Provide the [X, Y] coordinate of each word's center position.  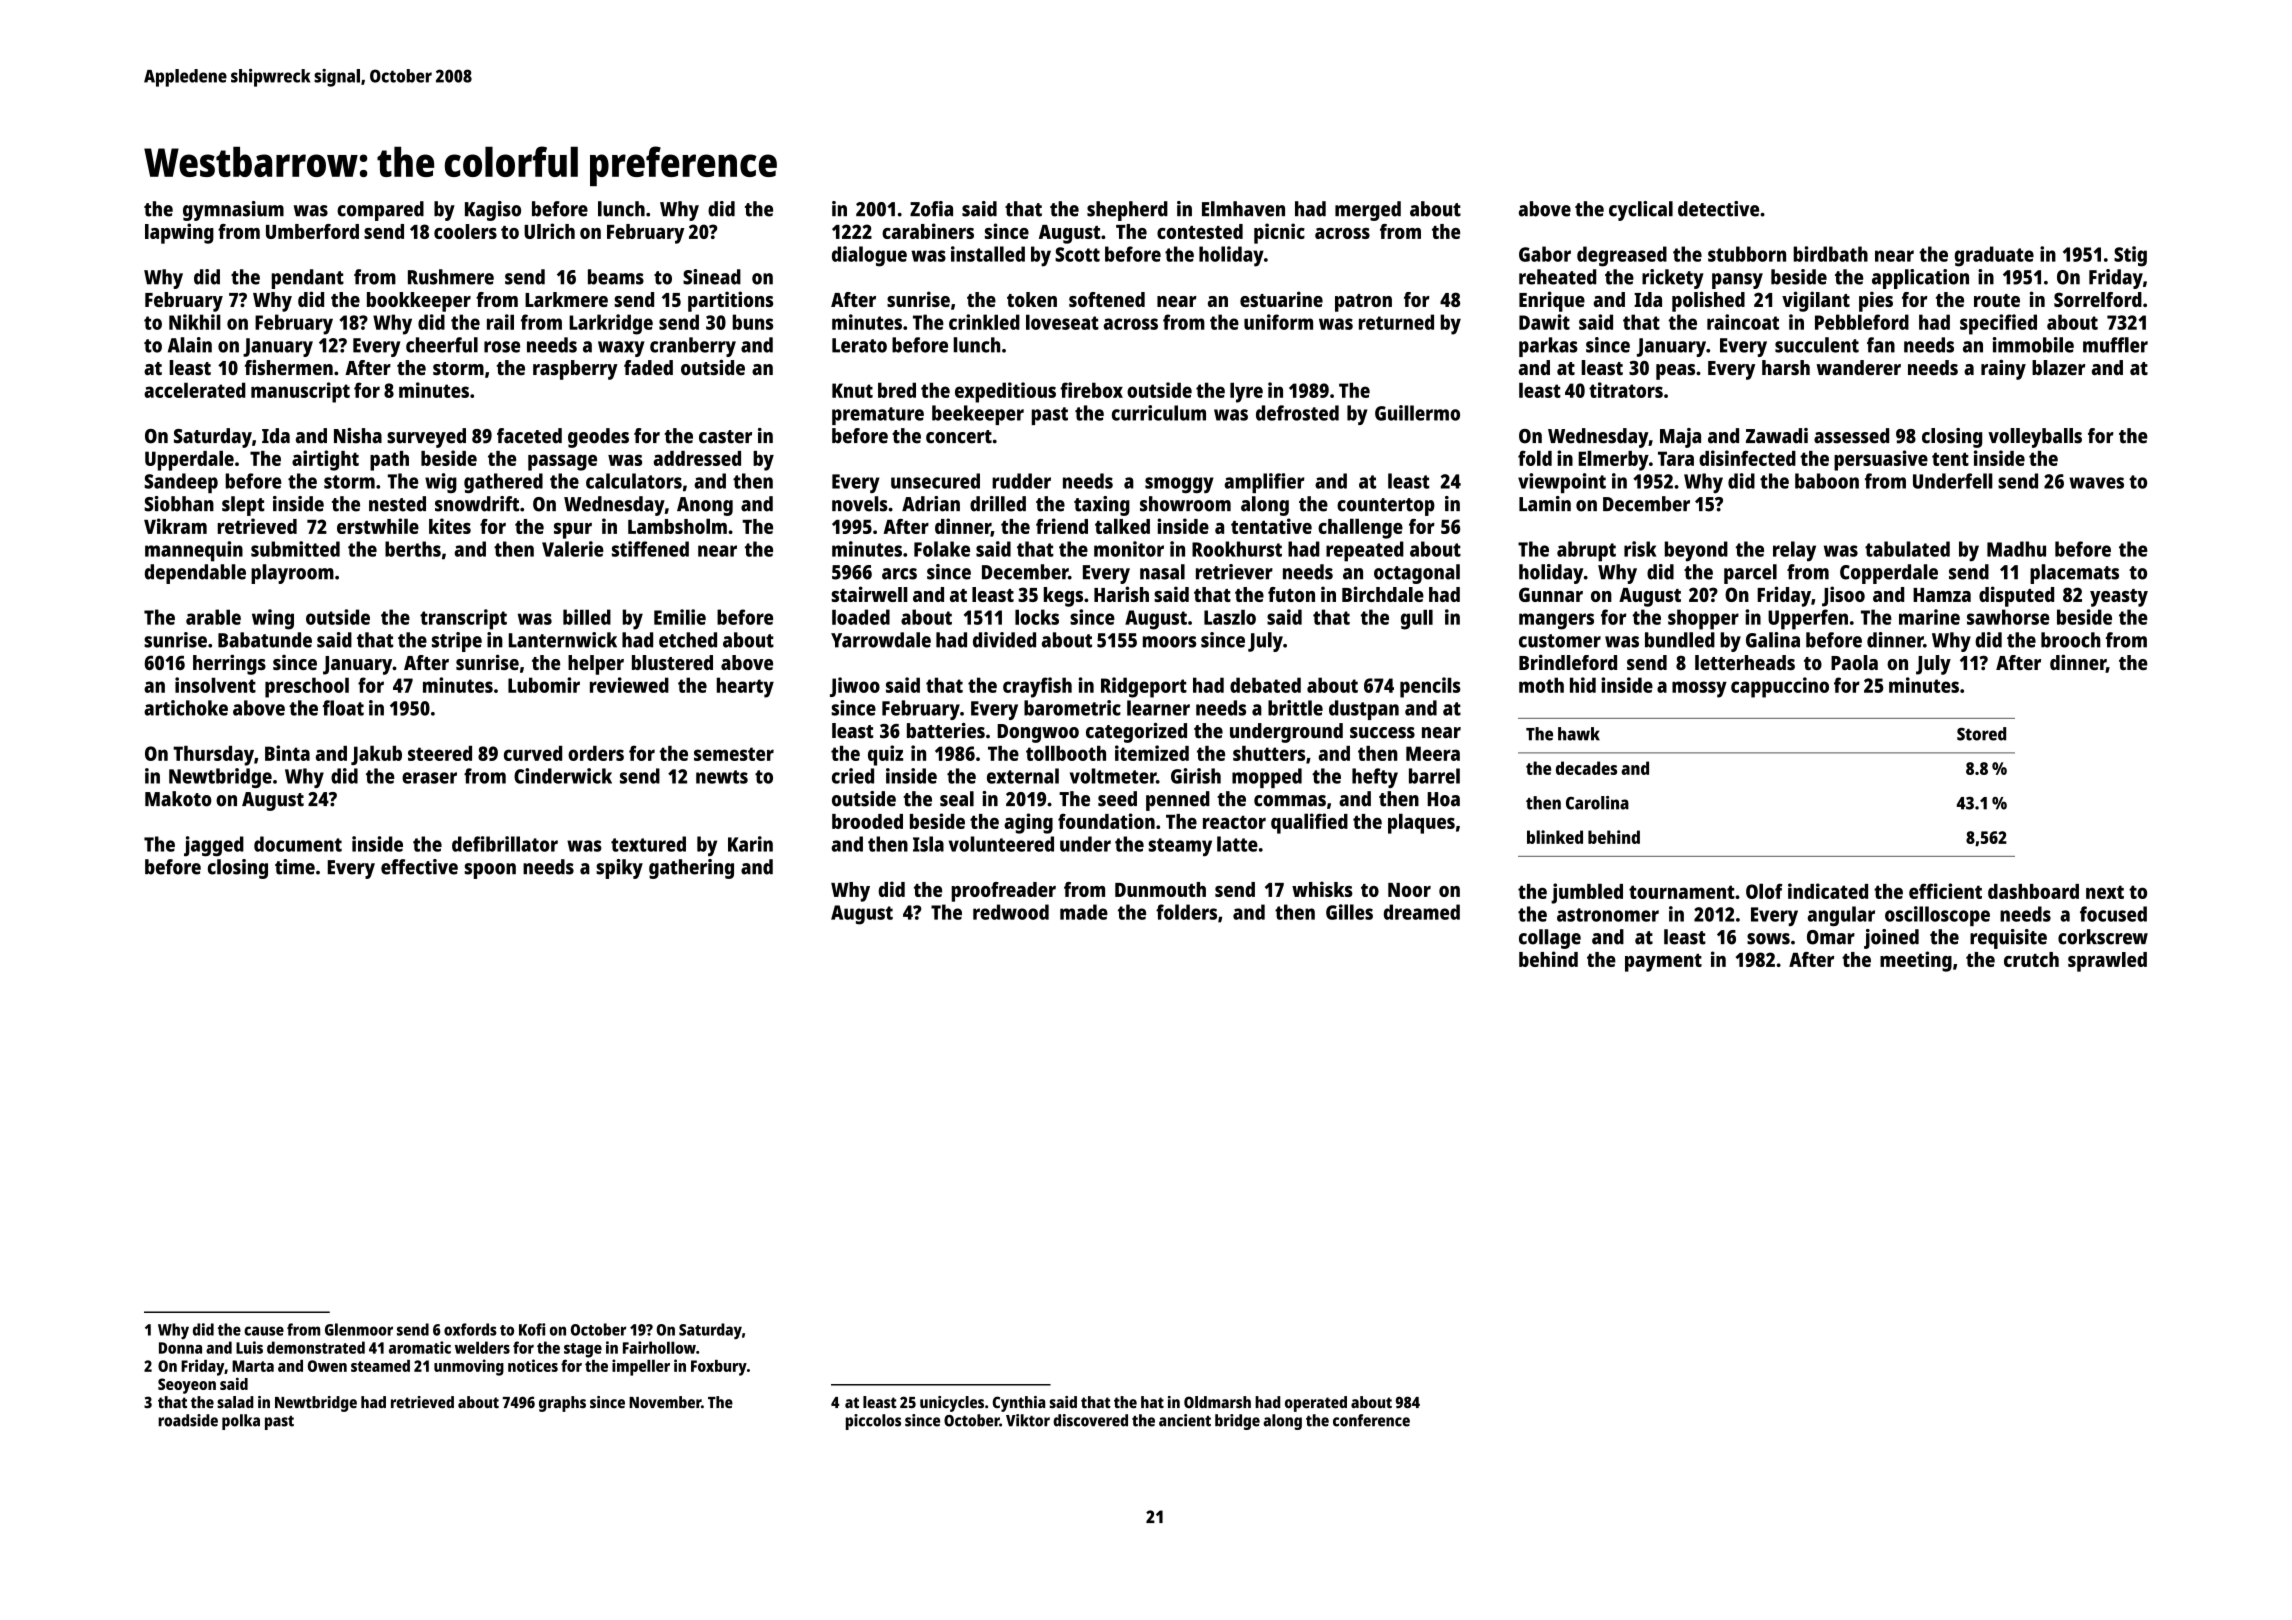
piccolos [873, 1422]
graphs [562, 1404]
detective [1718, 209]
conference [1371, 1420]
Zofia [931, 209]
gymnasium [233, 211]
